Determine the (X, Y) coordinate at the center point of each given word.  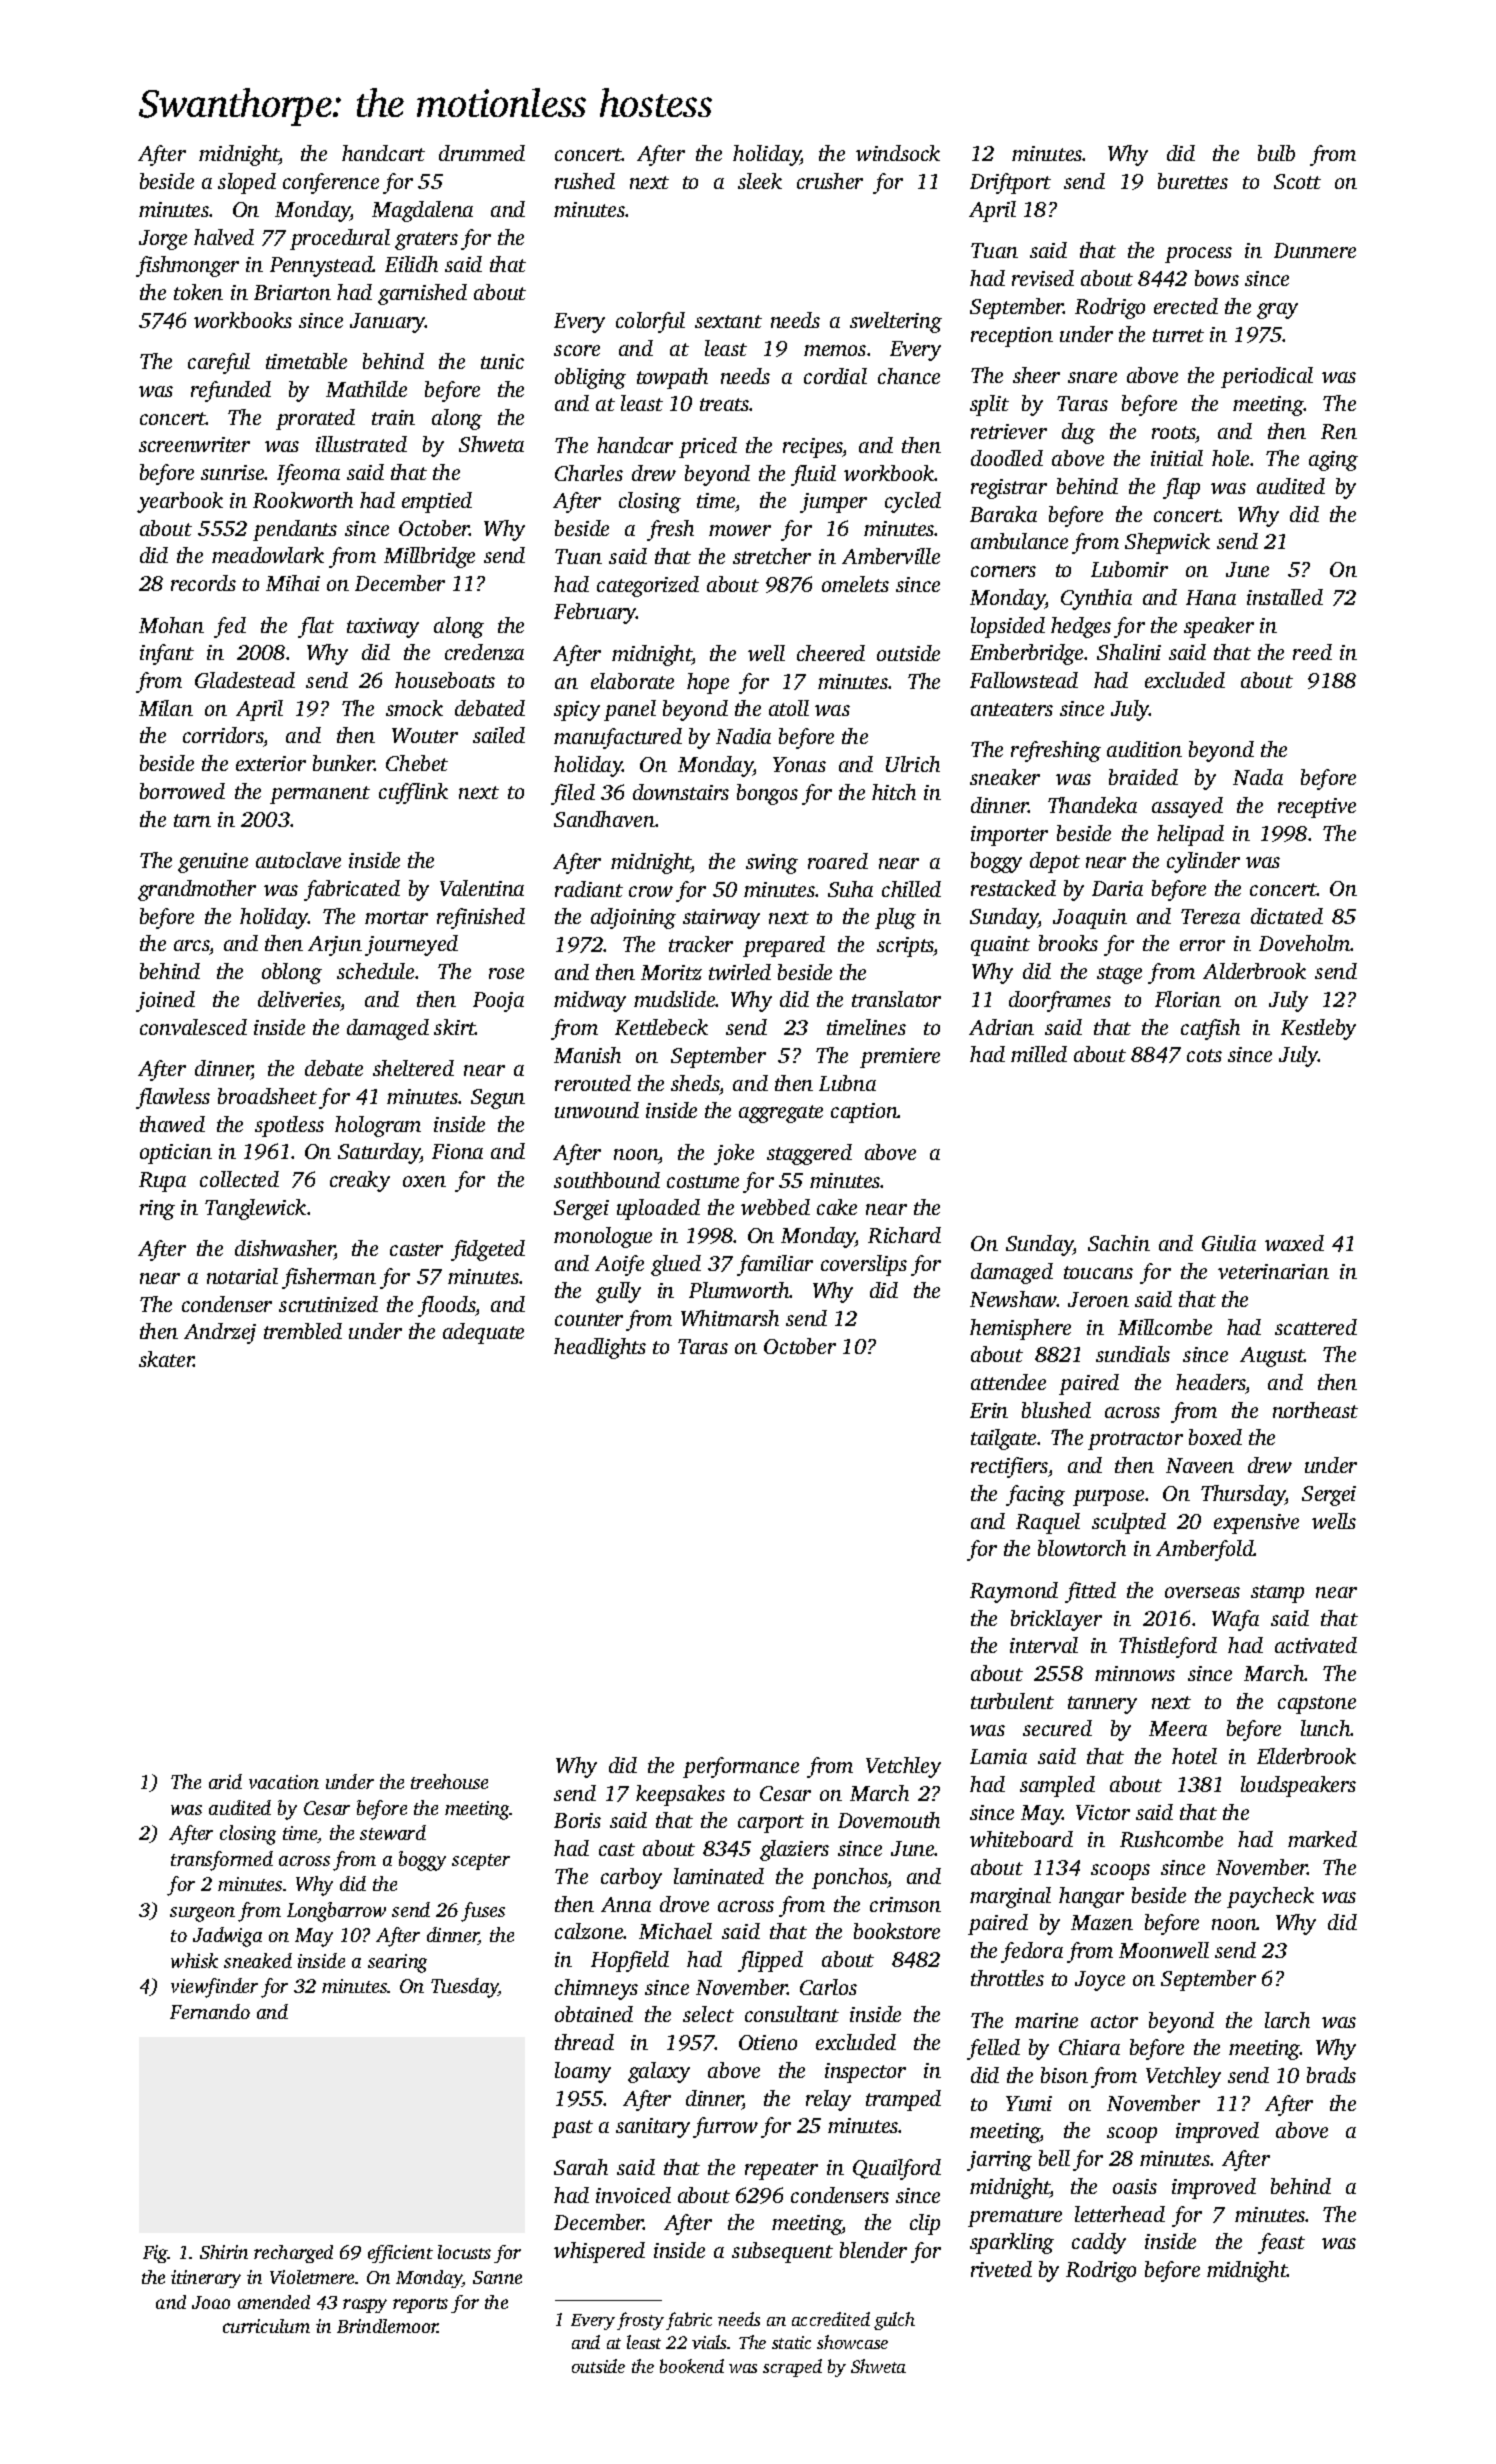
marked (1322, 1839)
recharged (293, 2254)
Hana (1211, 597)
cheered (831, 653)
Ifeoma (308, 474)
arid (225, 1781)
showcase (852, 2342)
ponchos (850, 1878)
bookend (692, 2366)
